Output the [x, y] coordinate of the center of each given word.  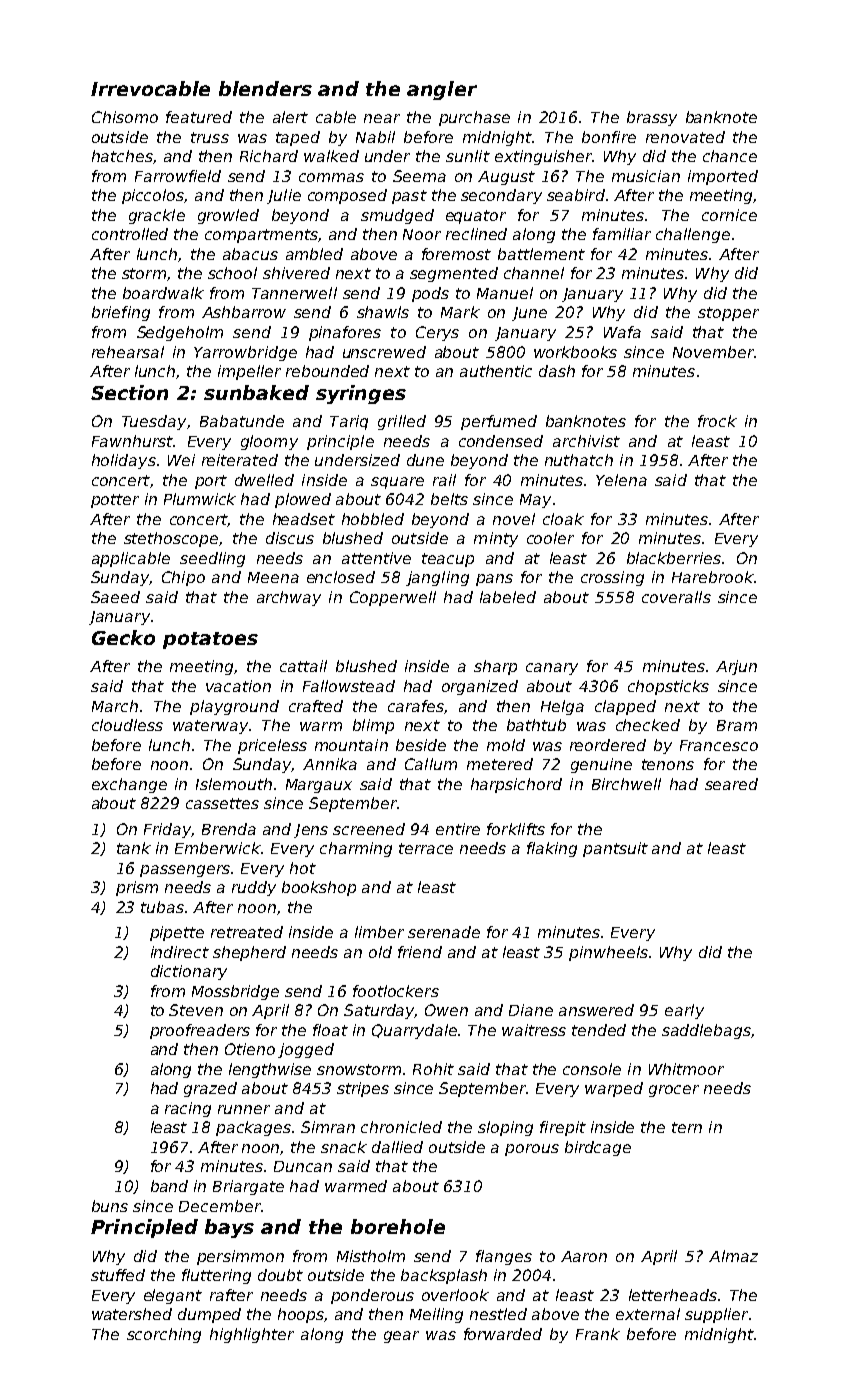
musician [646, 176]
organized [480, 687]
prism [137, 888]
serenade [444, 932]
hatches [122, 156]
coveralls [676, 597]
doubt [280, 1275]
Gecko [123, 637]
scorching [164, 1335]
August [506, 178]
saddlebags [706, 1031]
